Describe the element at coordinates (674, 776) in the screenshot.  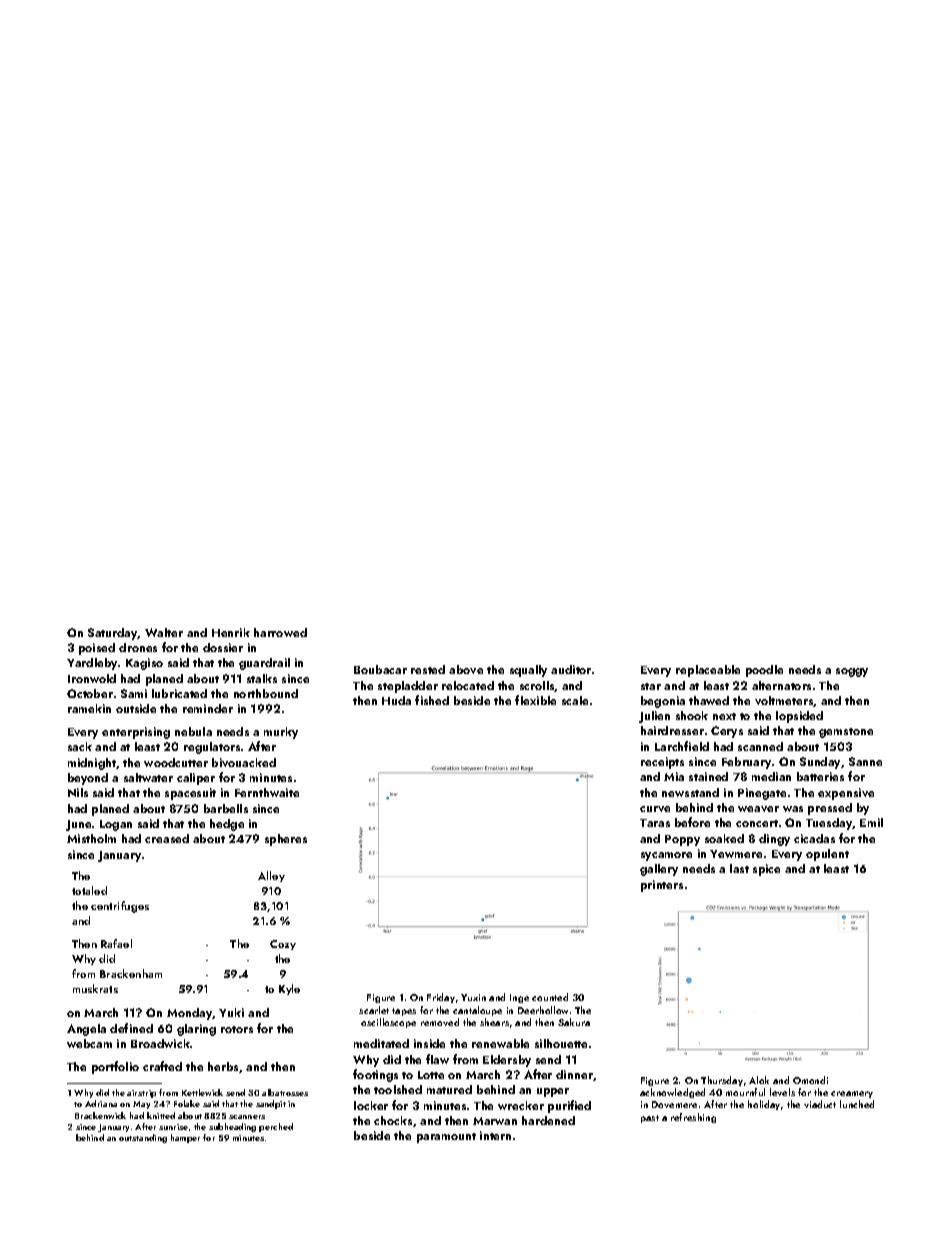
I see `Mia` at that location.
